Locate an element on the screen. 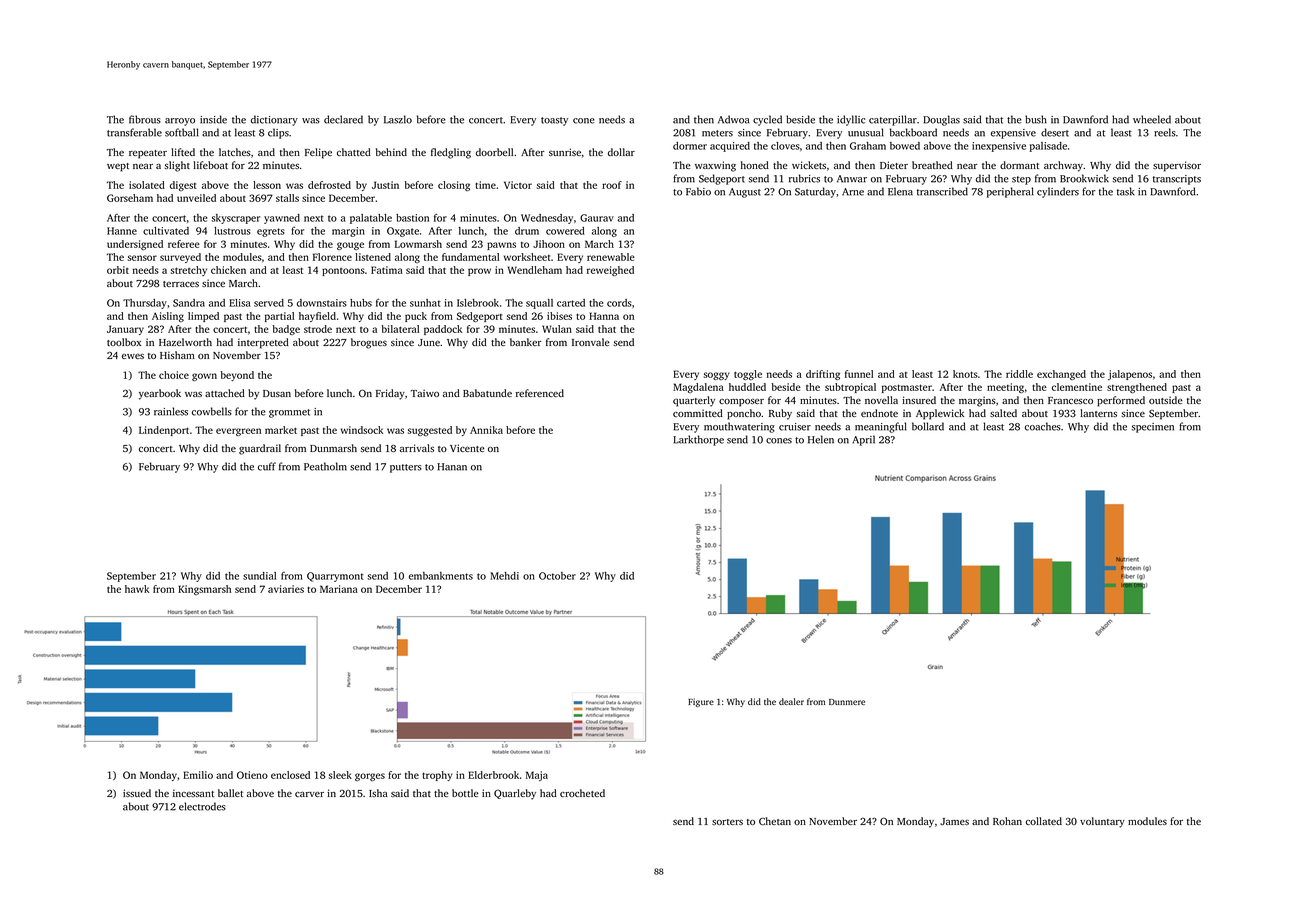 The image size is (1308, 924). drifting is located at coordinates (823, 375).
